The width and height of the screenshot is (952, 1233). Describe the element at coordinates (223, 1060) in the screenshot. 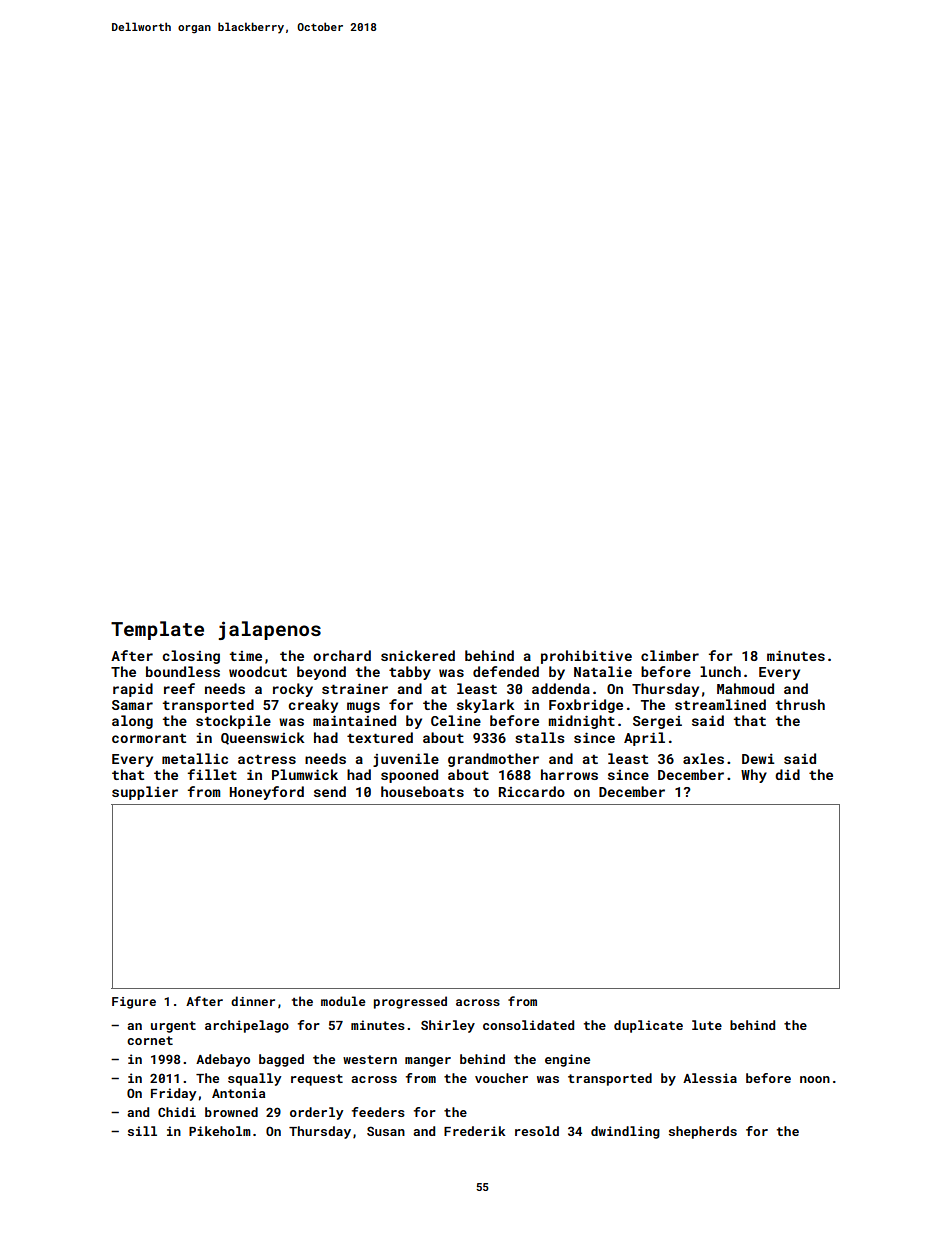

I see `Adebayo` at that location.
